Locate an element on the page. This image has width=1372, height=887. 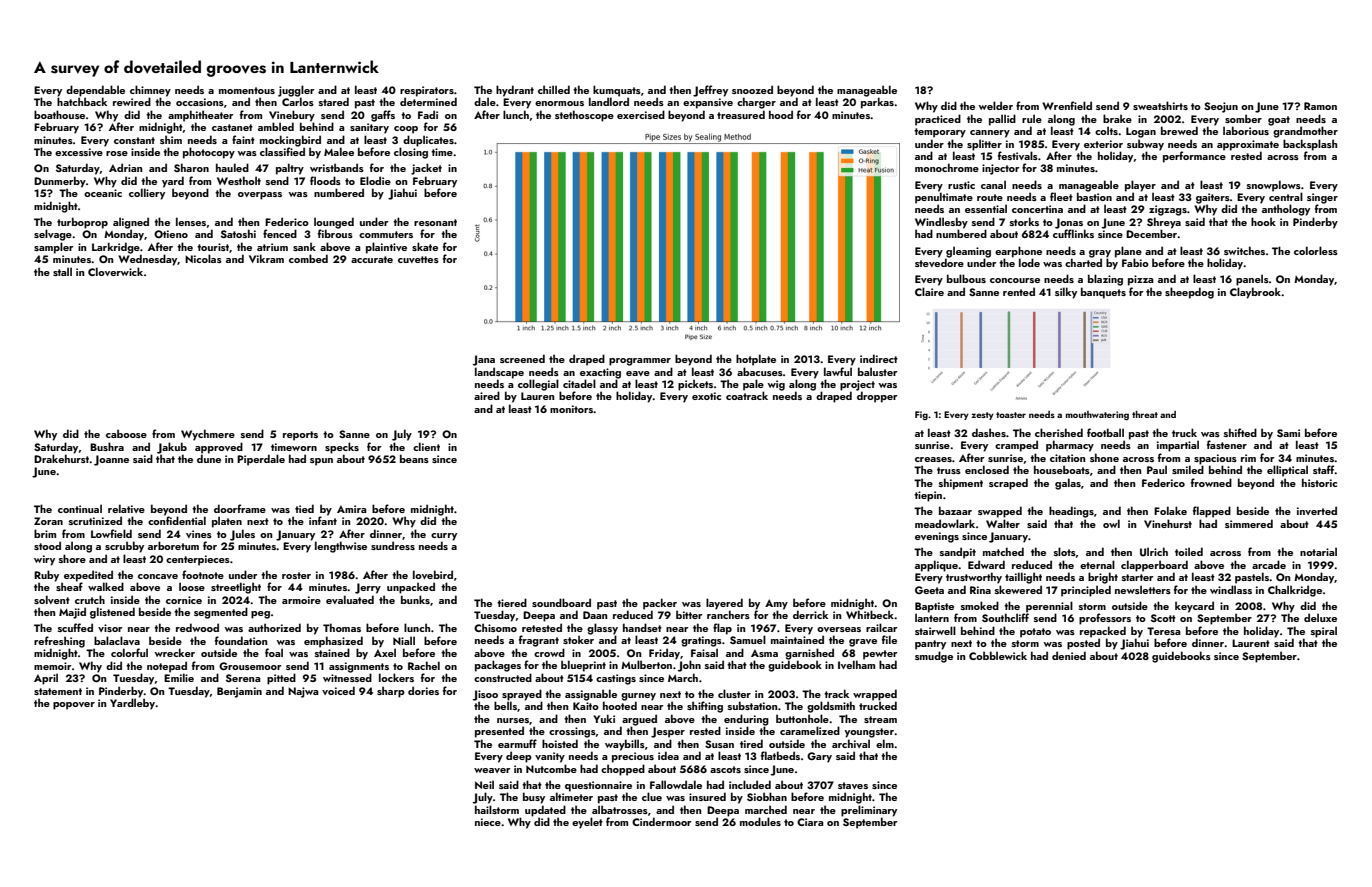
resonant is located at coordinates (435, 222).
